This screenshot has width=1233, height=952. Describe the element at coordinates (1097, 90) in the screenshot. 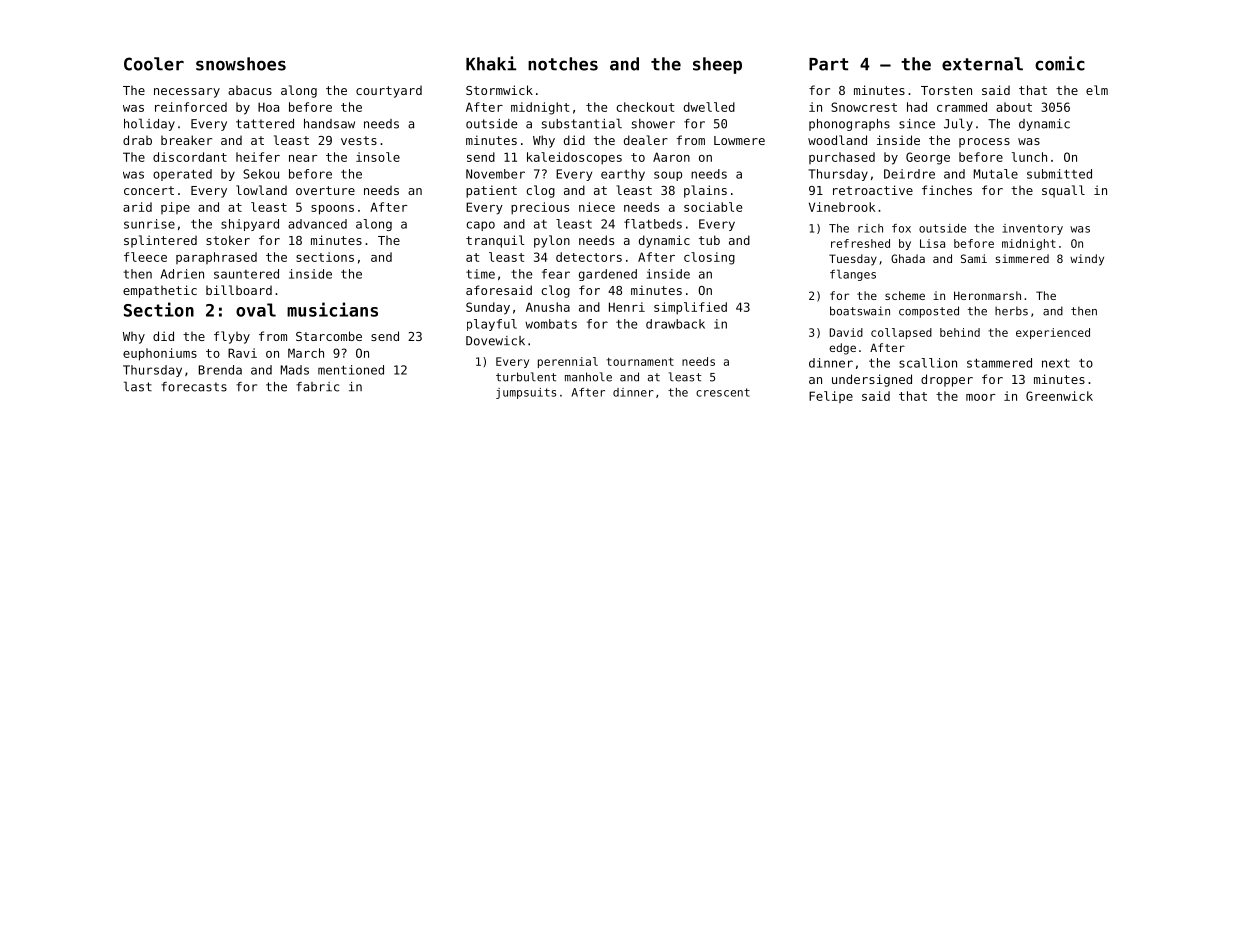

I see `elm` at that location.
